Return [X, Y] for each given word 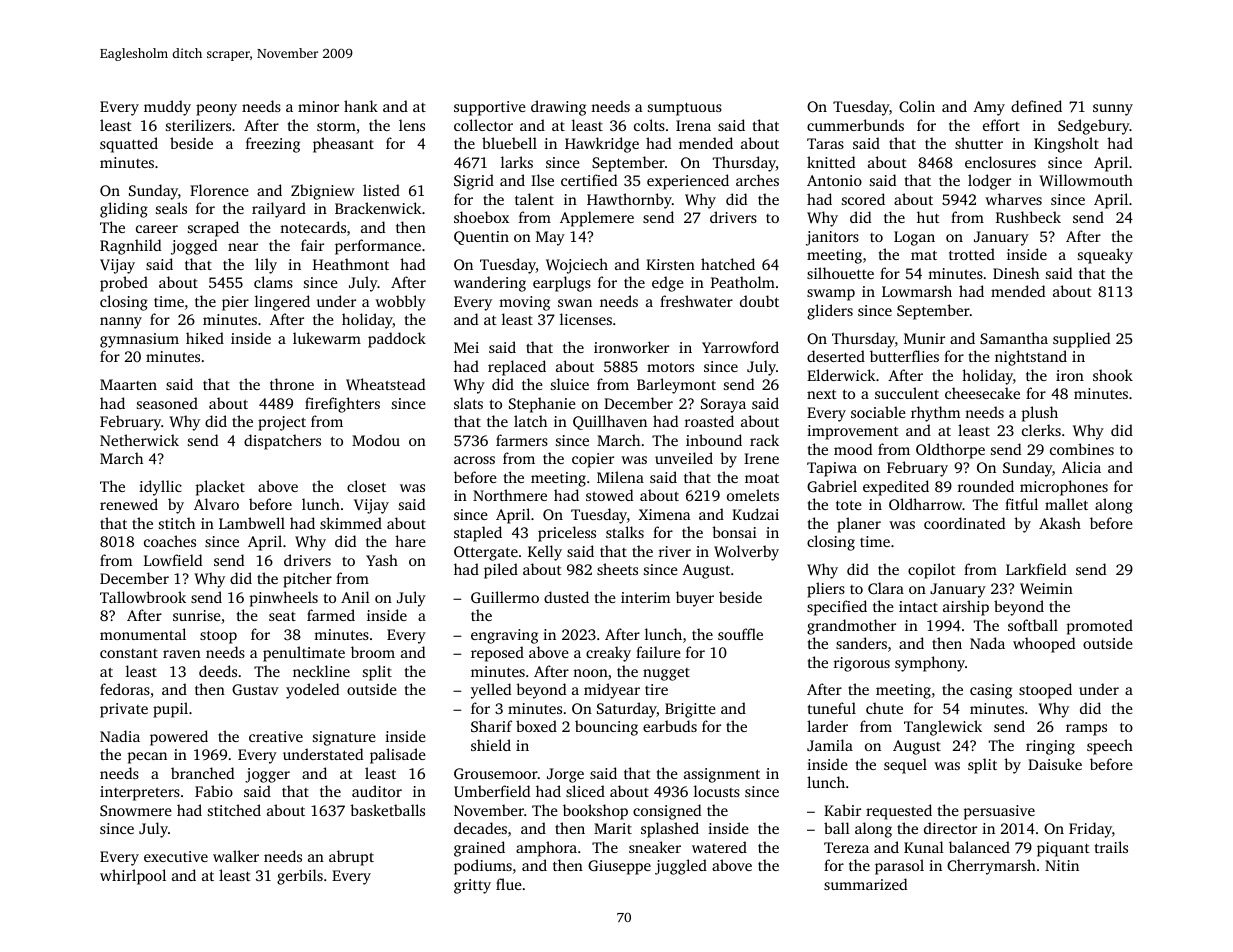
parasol [899, 867]
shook [1113, 375]
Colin [917, 106]
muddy [167, 108]
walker [236, 856]
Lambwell [252, 523]
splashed [670, 830]
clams [273, 282]
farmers [522, 440]
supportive [490, 108]
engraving [504, 636]
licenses [586, 319]
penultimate [304, 654]
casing [991, 691]
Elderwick [841, 375]
